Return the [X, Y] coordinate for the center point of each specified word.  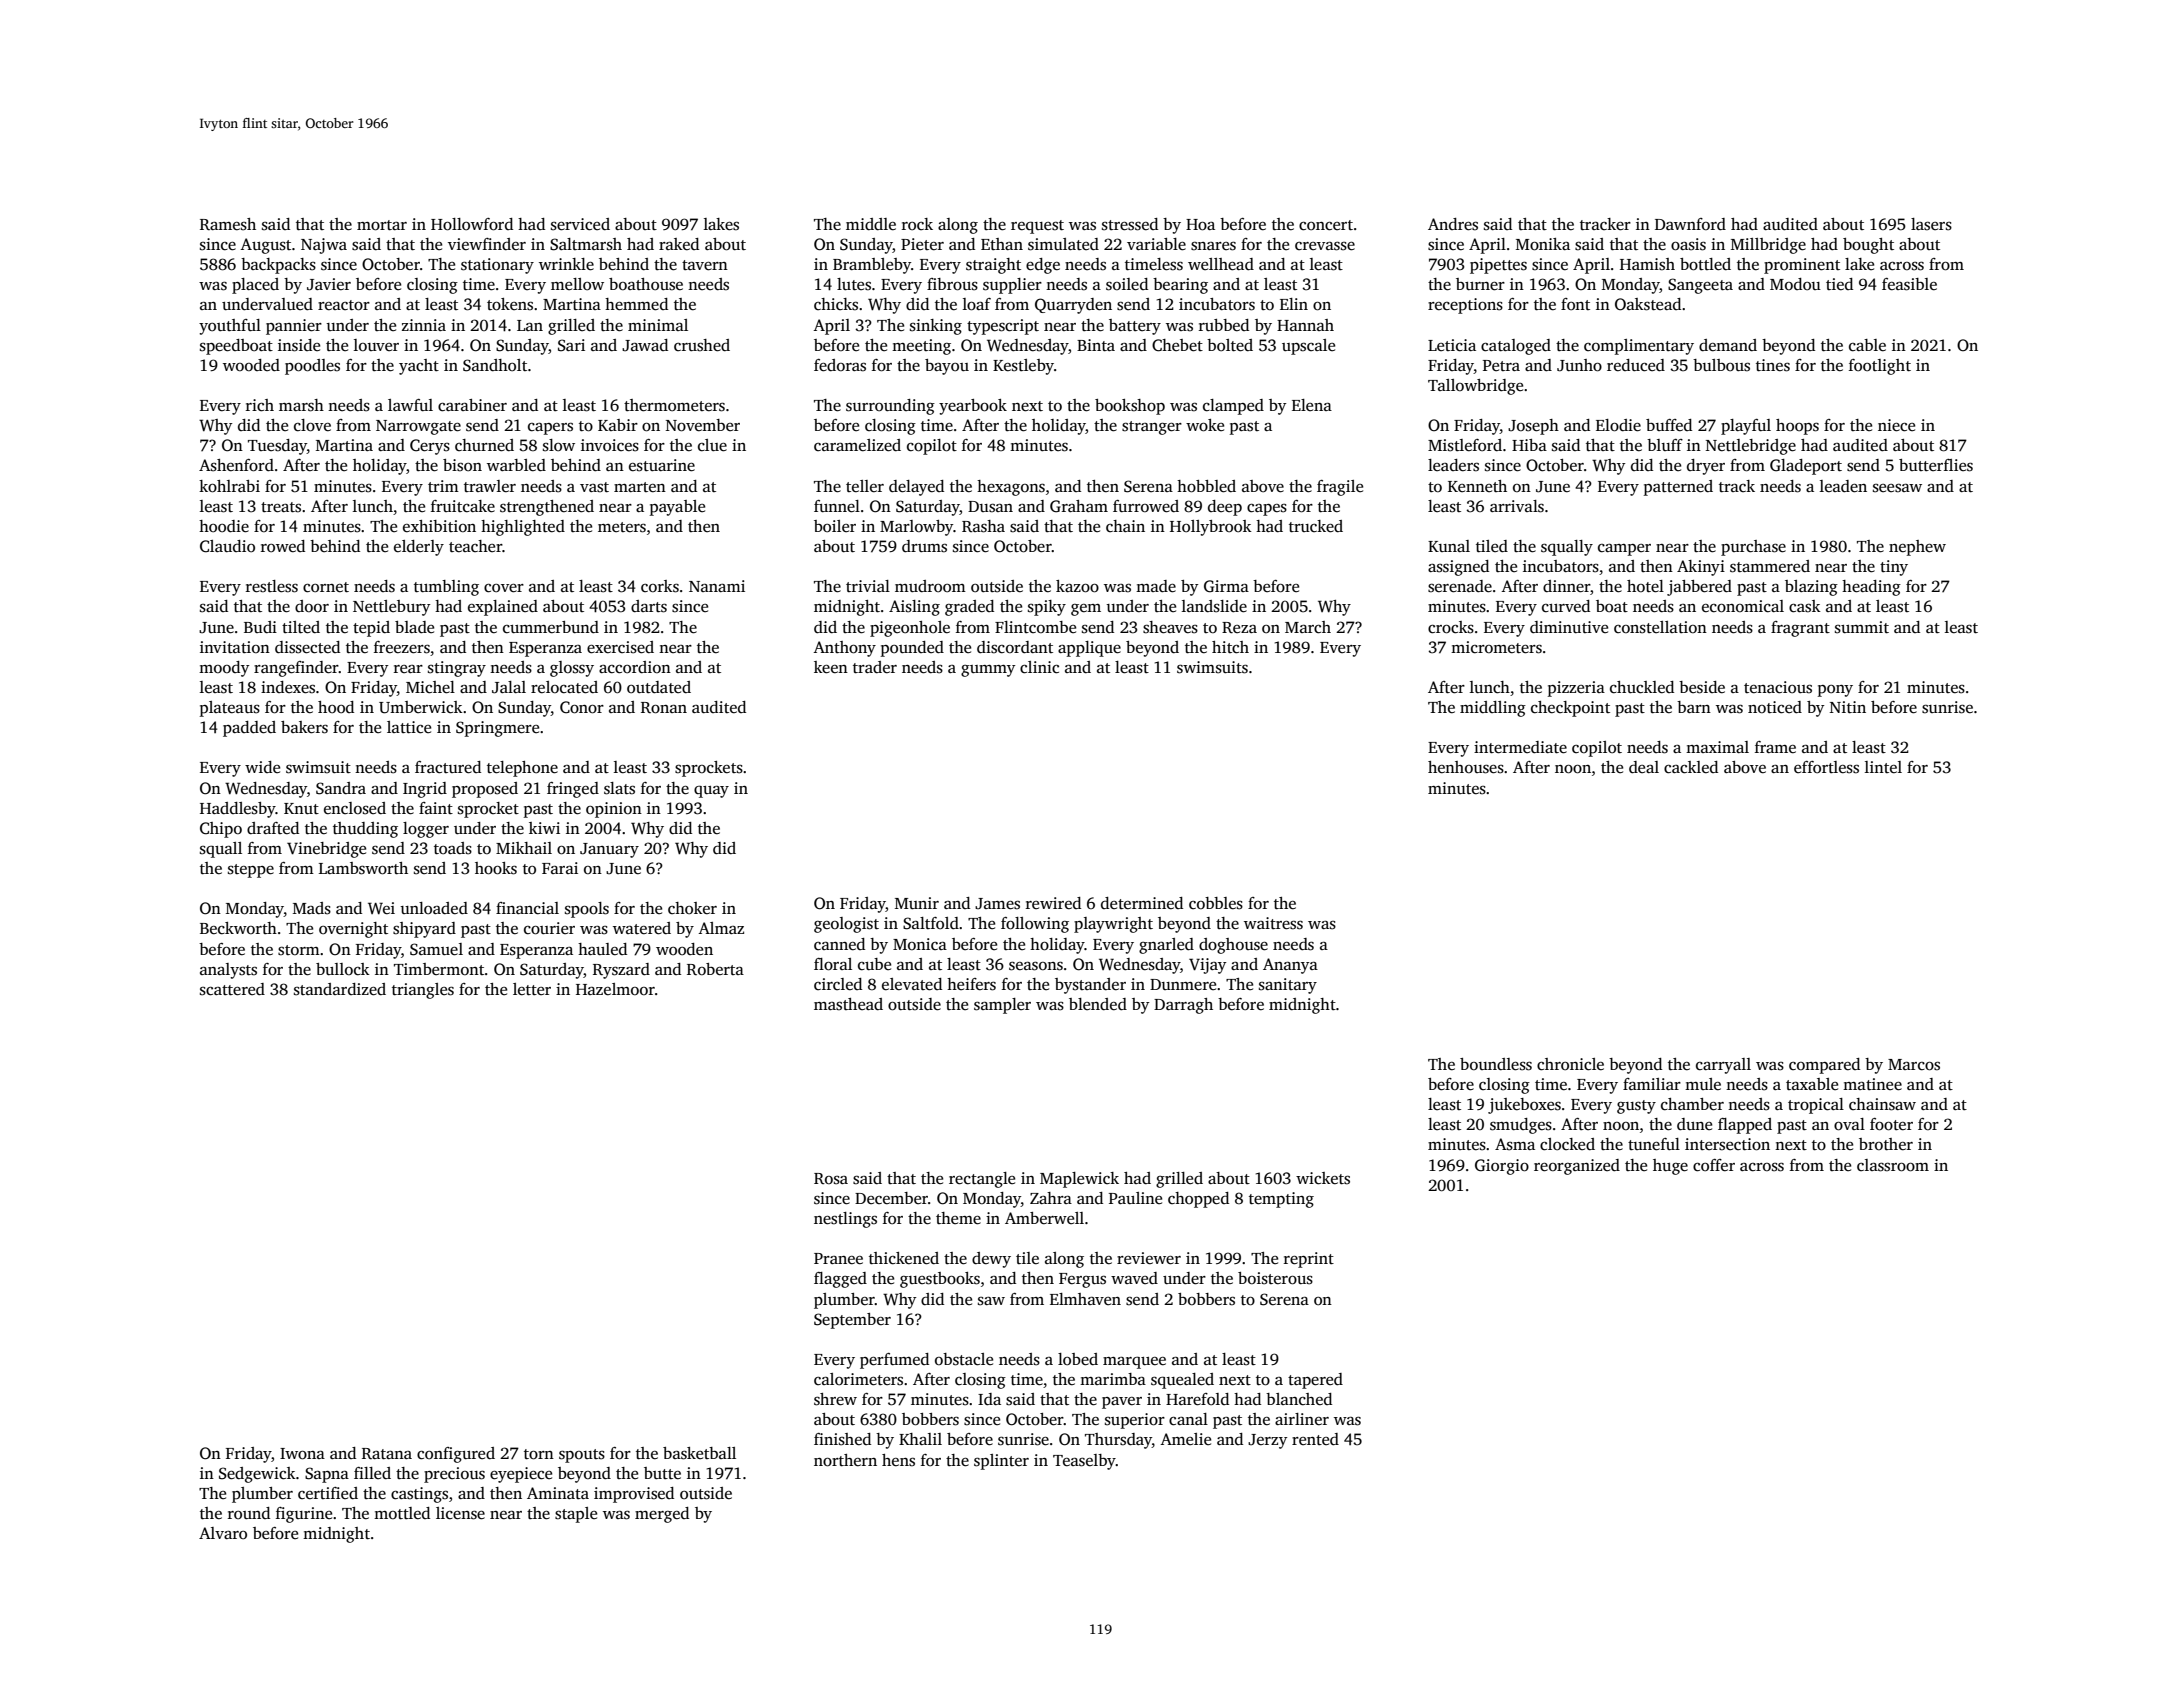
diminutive [1569, 627]
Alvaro [223, 1533]
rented [1315, 1439]
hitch [1230, 647]
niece [1896, 425]
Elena [1312, 405]
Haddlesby [238, 810]
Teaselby [1084, 1462]
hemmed [636, 304]
